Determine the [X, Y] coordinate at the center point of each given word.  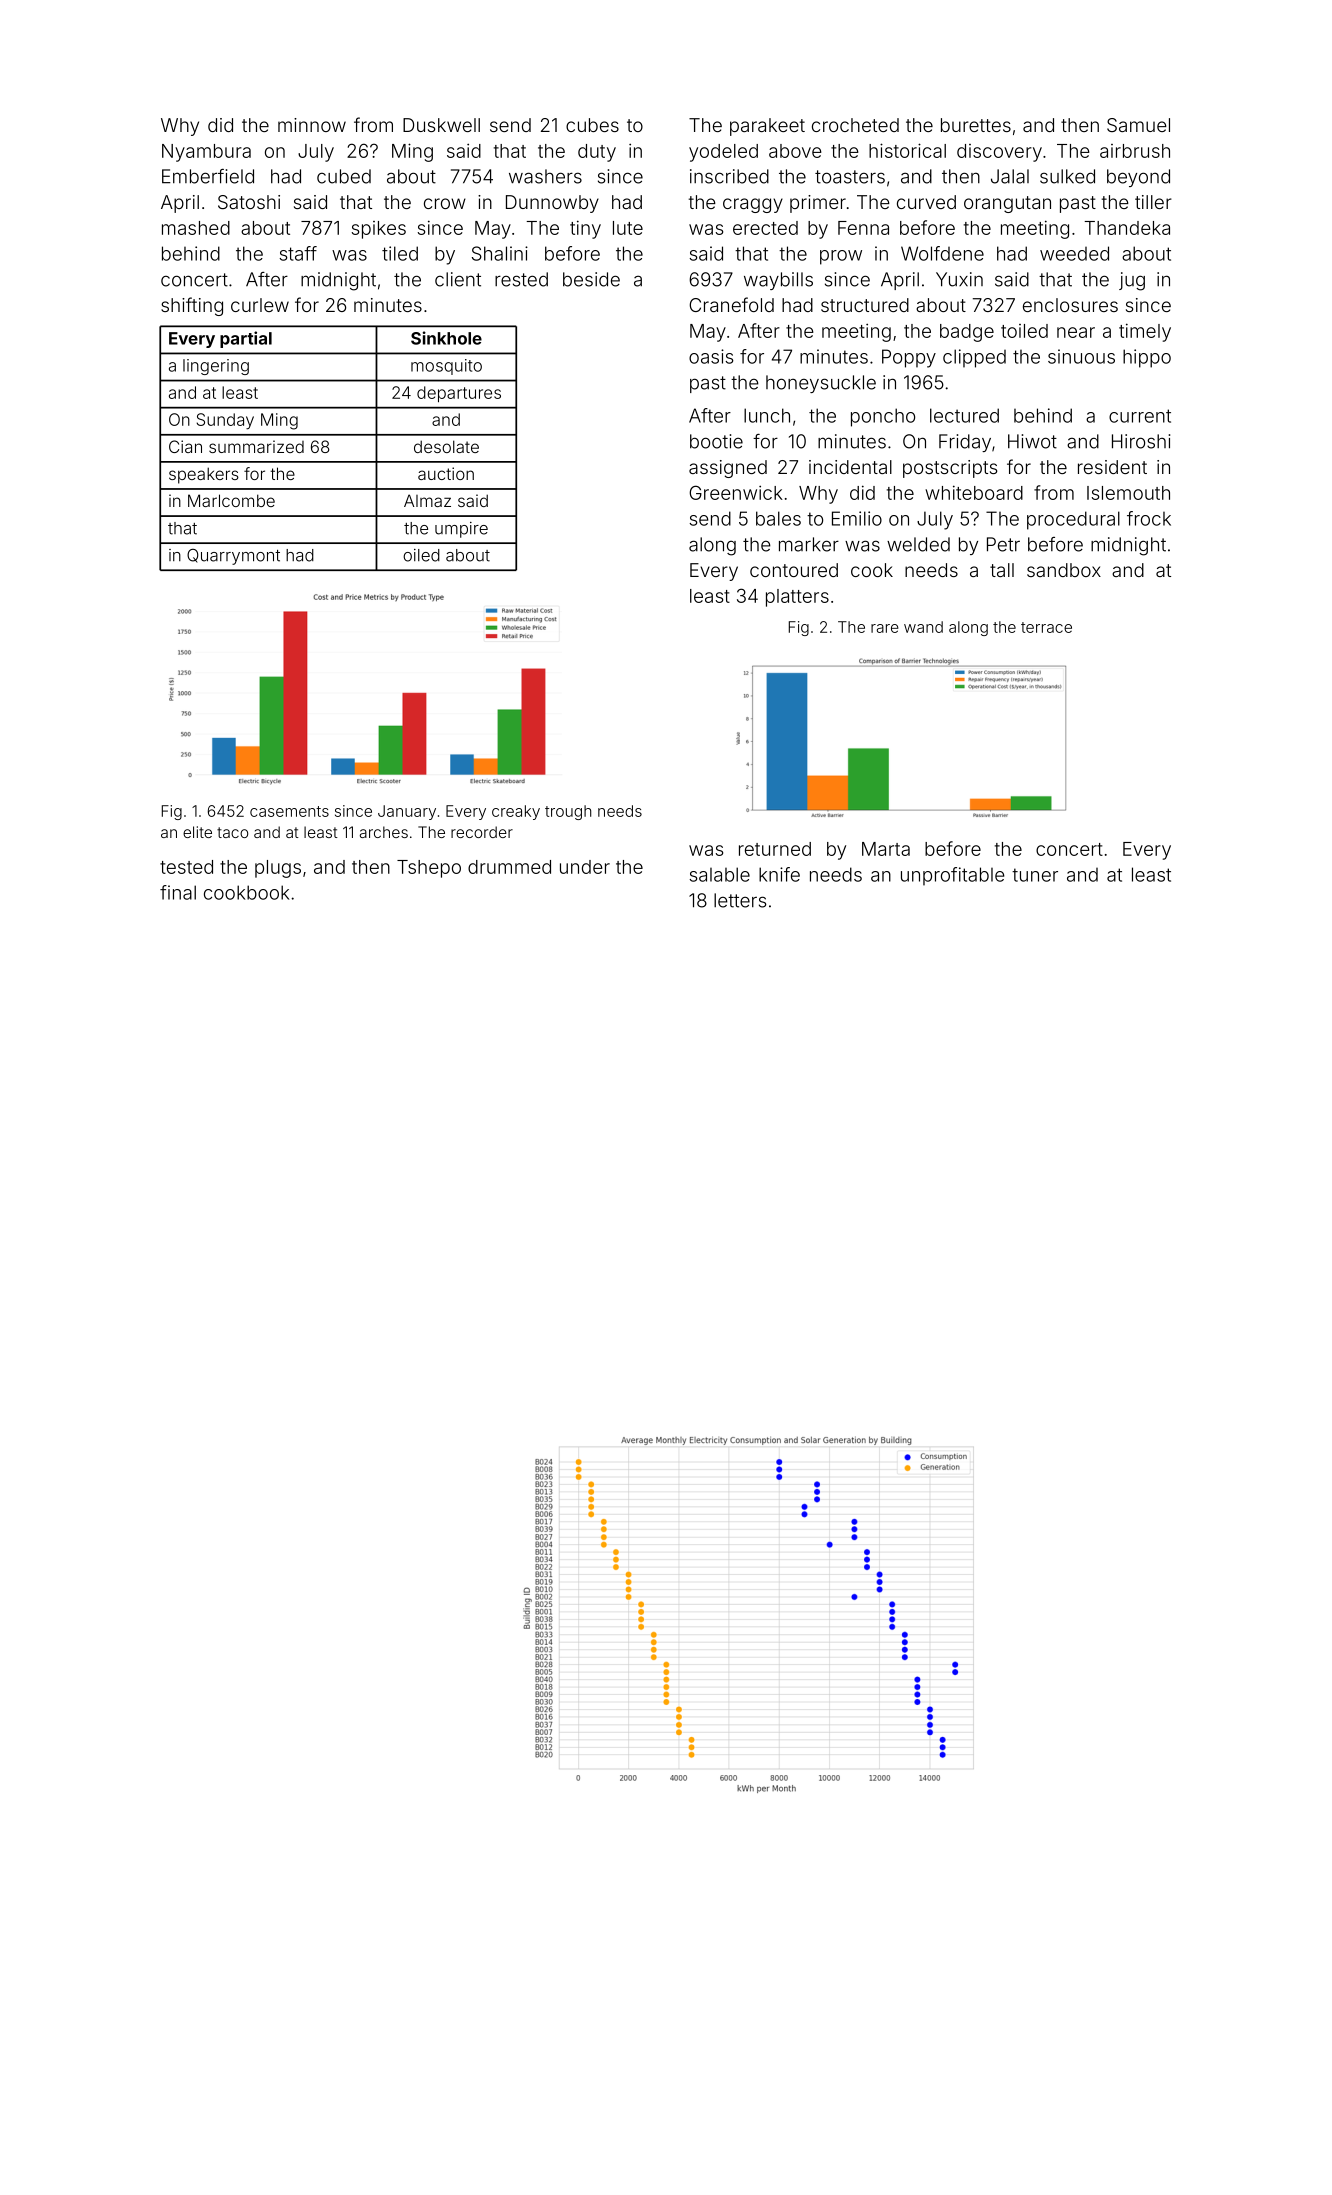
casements [289, 811]
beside [591, 279]
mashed [196, 228]
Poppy [909, 358]
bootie [716, 441]
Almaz [427, 500]
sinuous [1081, 356]
